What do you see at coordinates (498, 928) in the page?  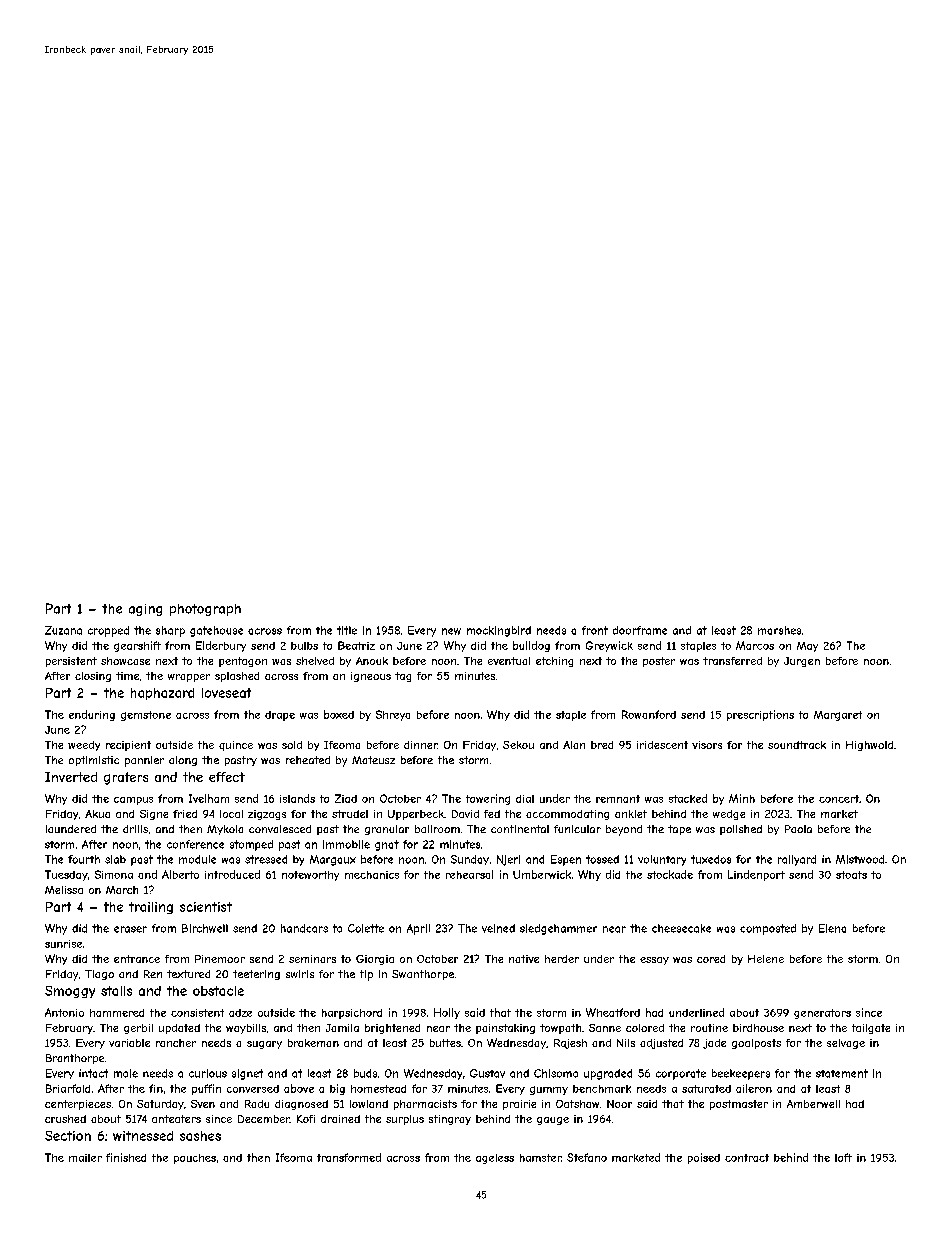 I see `veined` at bounding box center [498, 928].
